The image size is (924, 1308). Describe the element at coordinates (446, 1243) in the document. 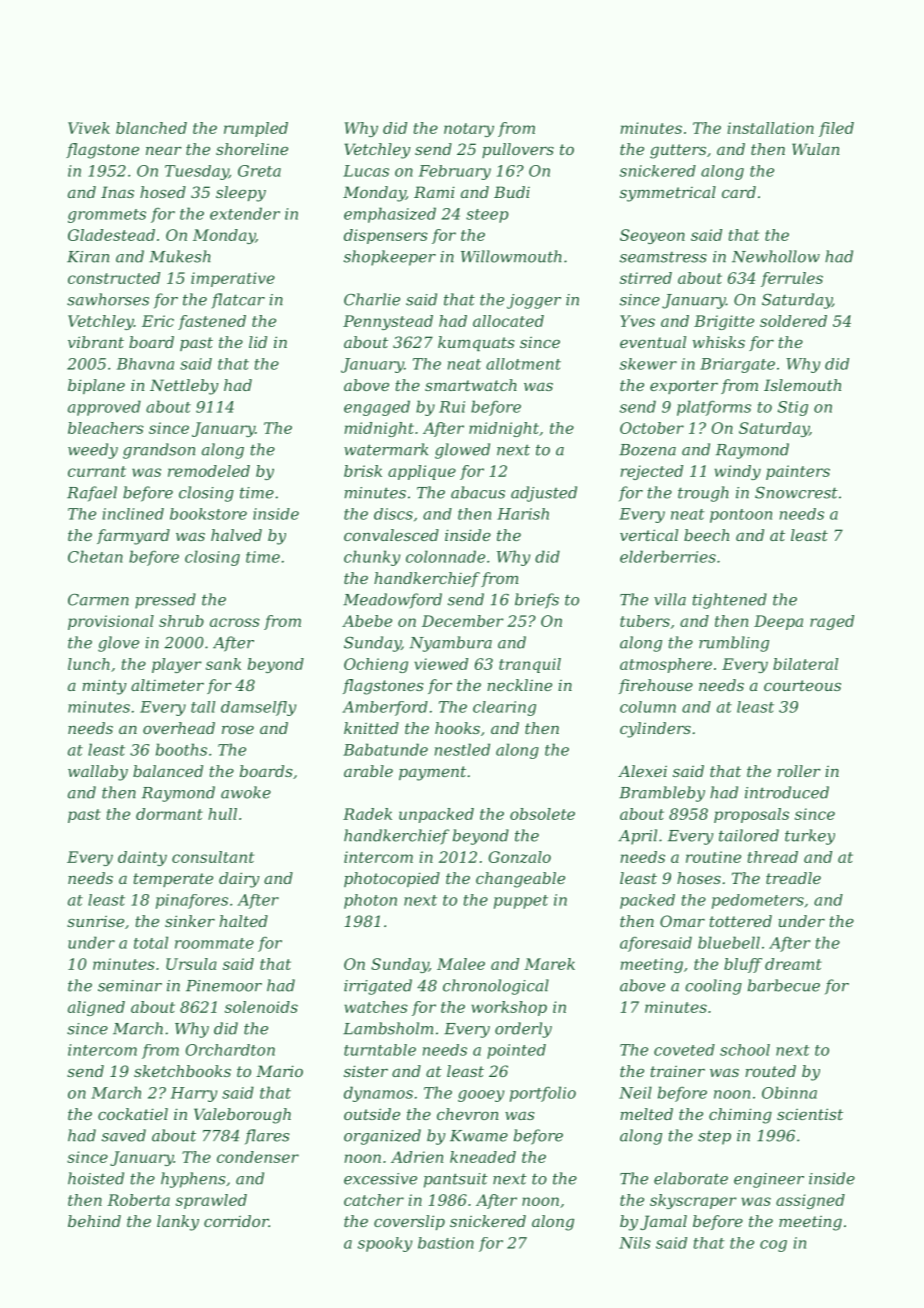

I see `bastion` at that location.
